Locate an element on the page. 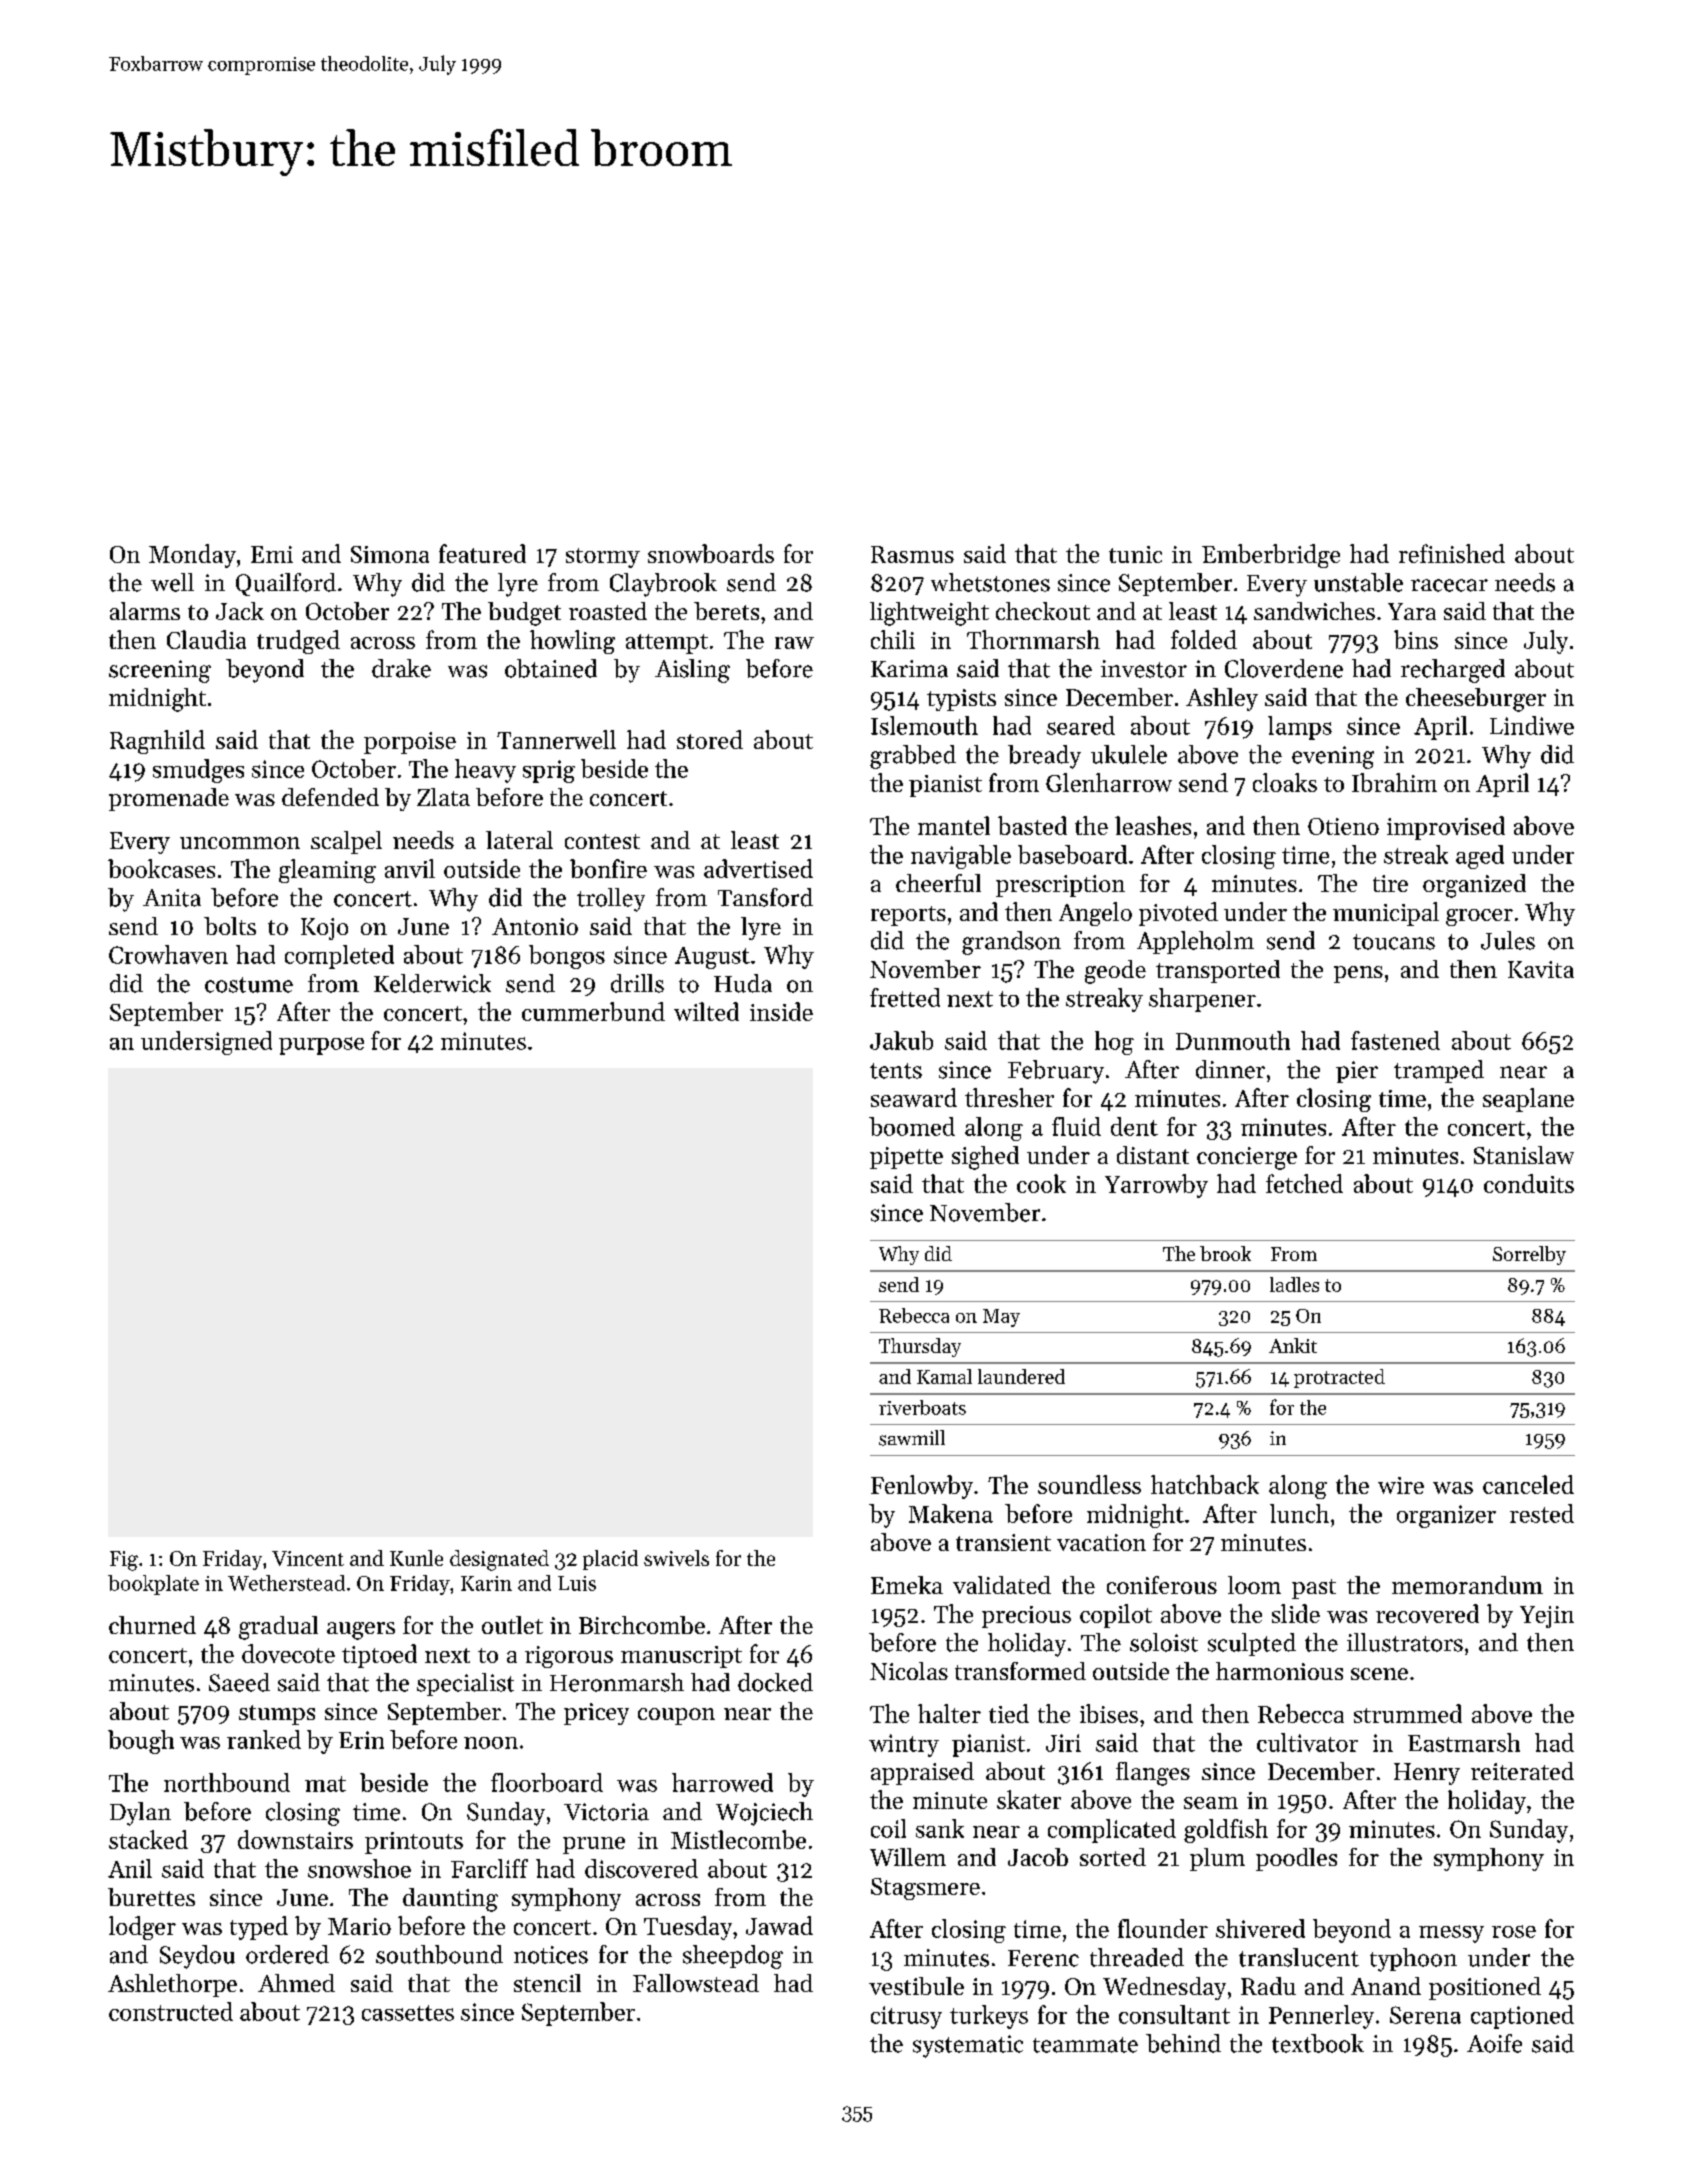 Image resolution: width=1683 pixels, height=2178 pixels. refinished is located at coordinates (1452, 553).
